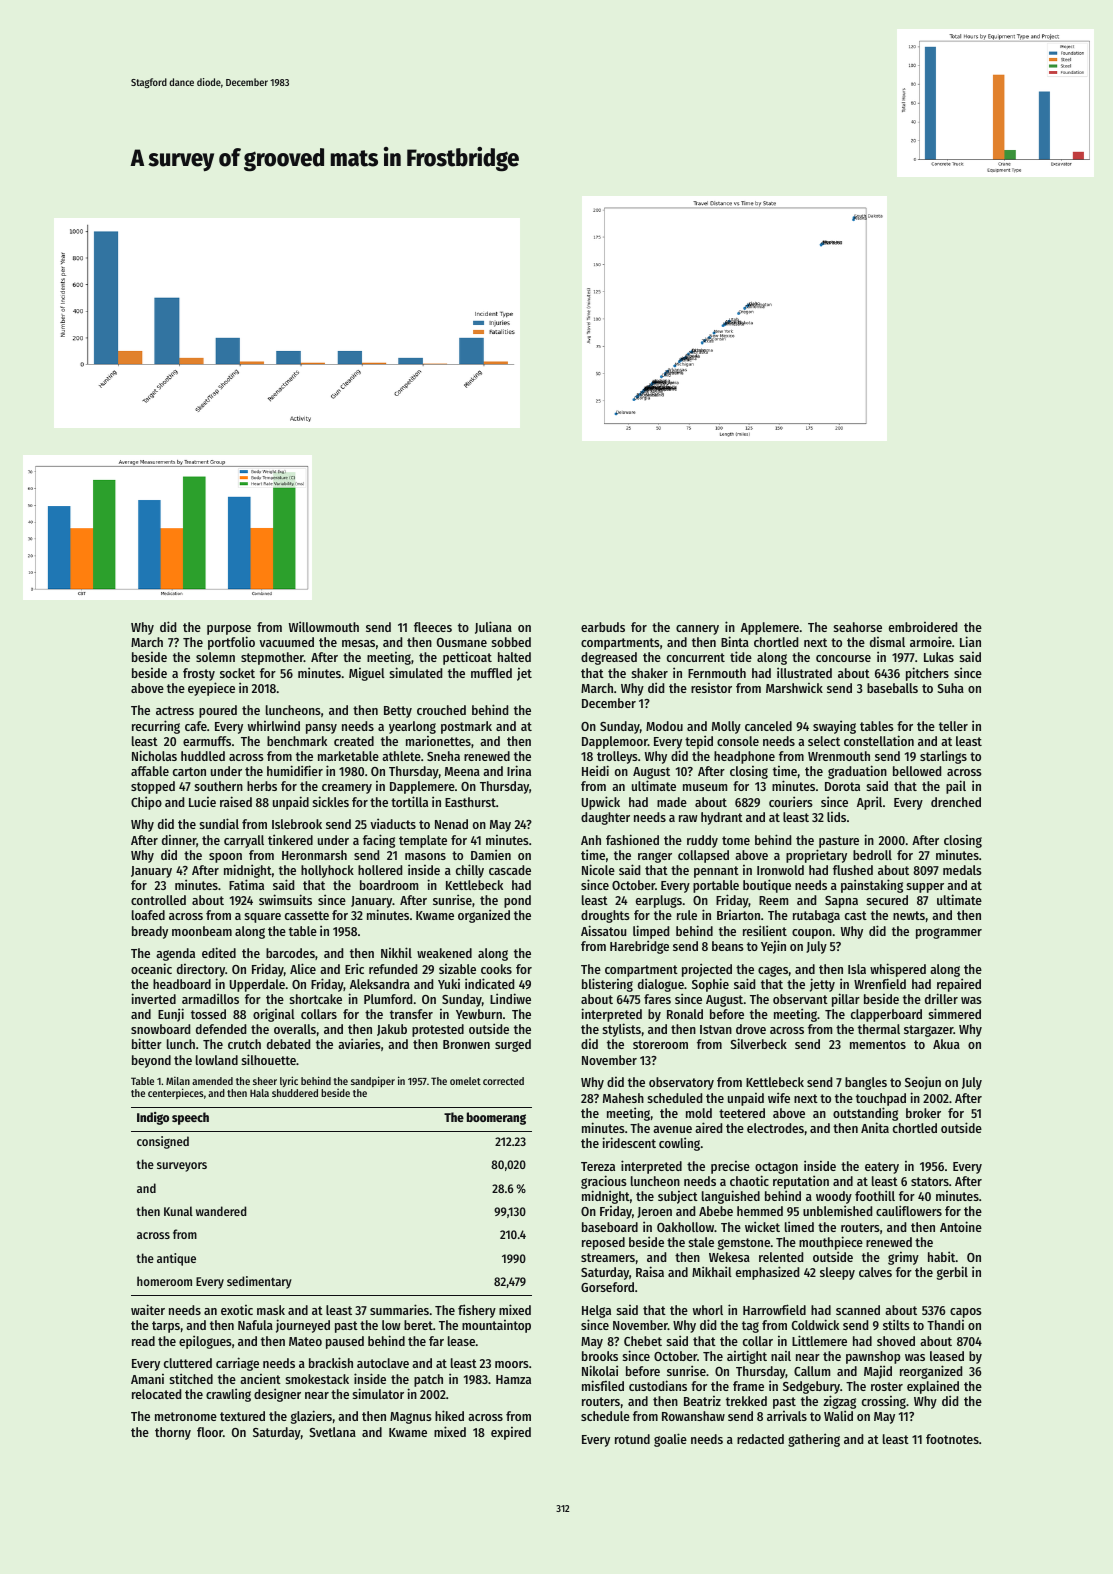  What do you see at coordinates (601, 803) in the document?
I see `Upwick` at bounding box center [601, 803].
